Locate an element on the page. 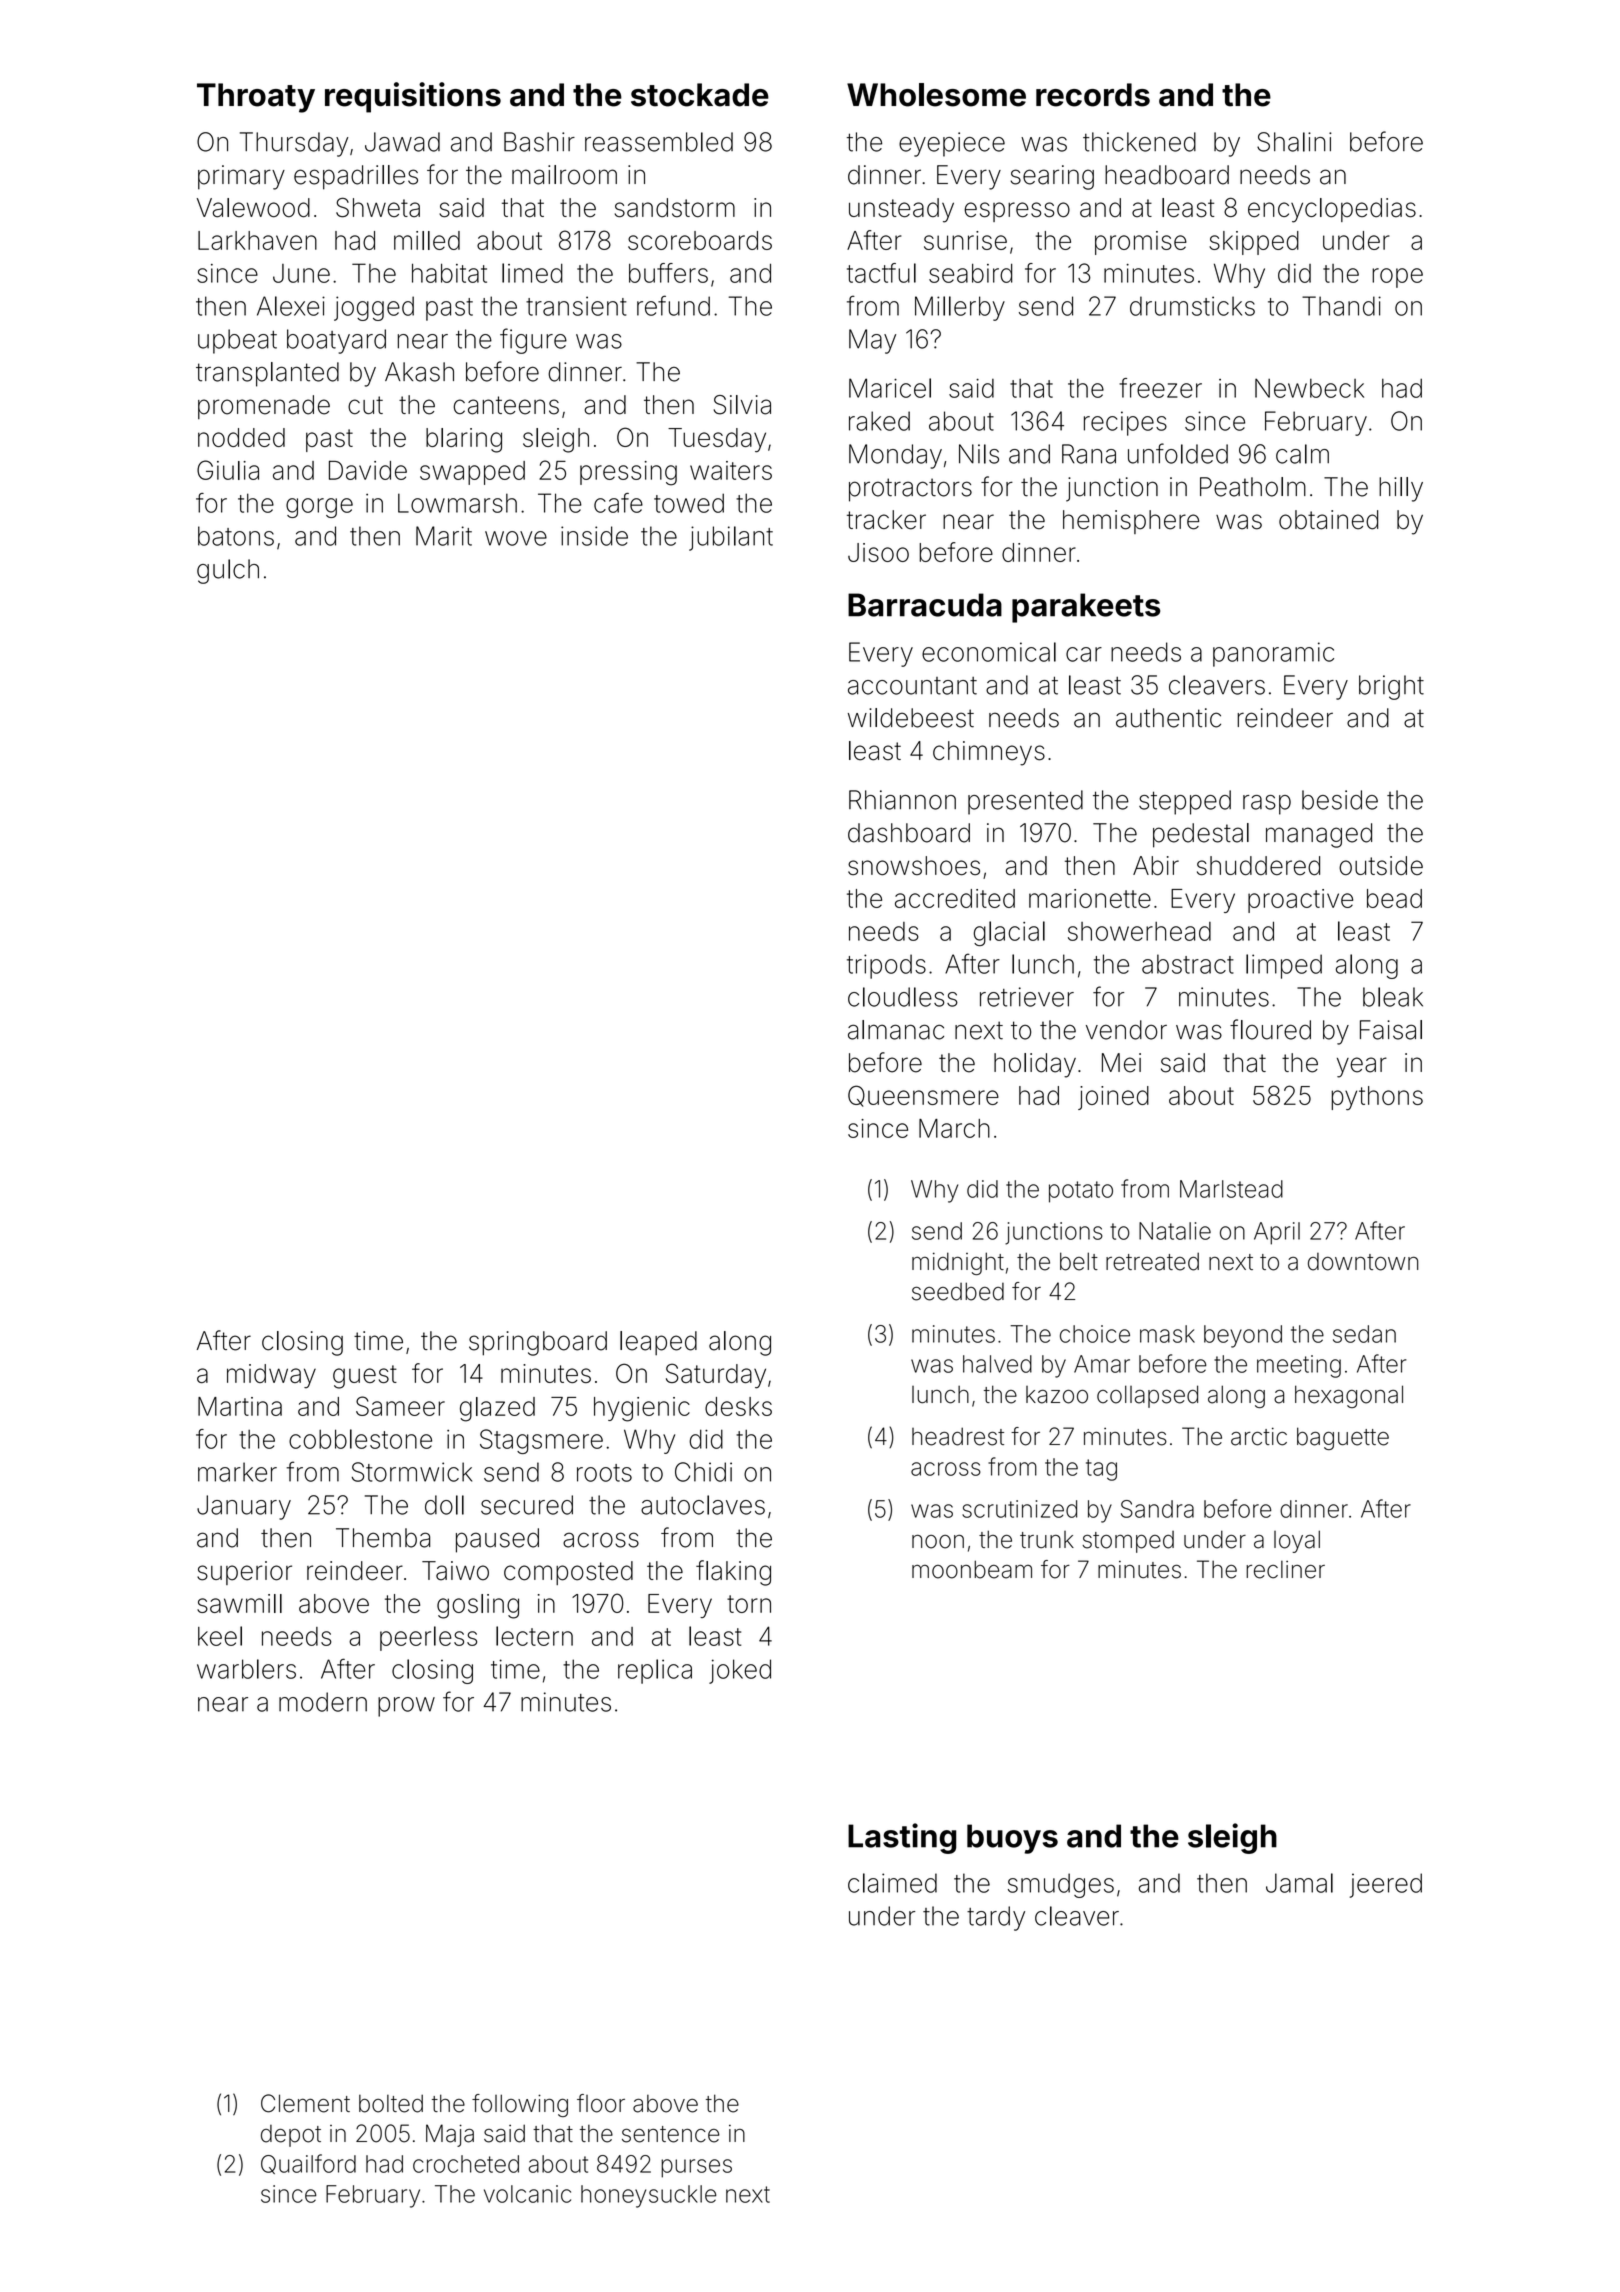 This image has height=2292, width=1620. purses is located at coordinates (696, 2168).
